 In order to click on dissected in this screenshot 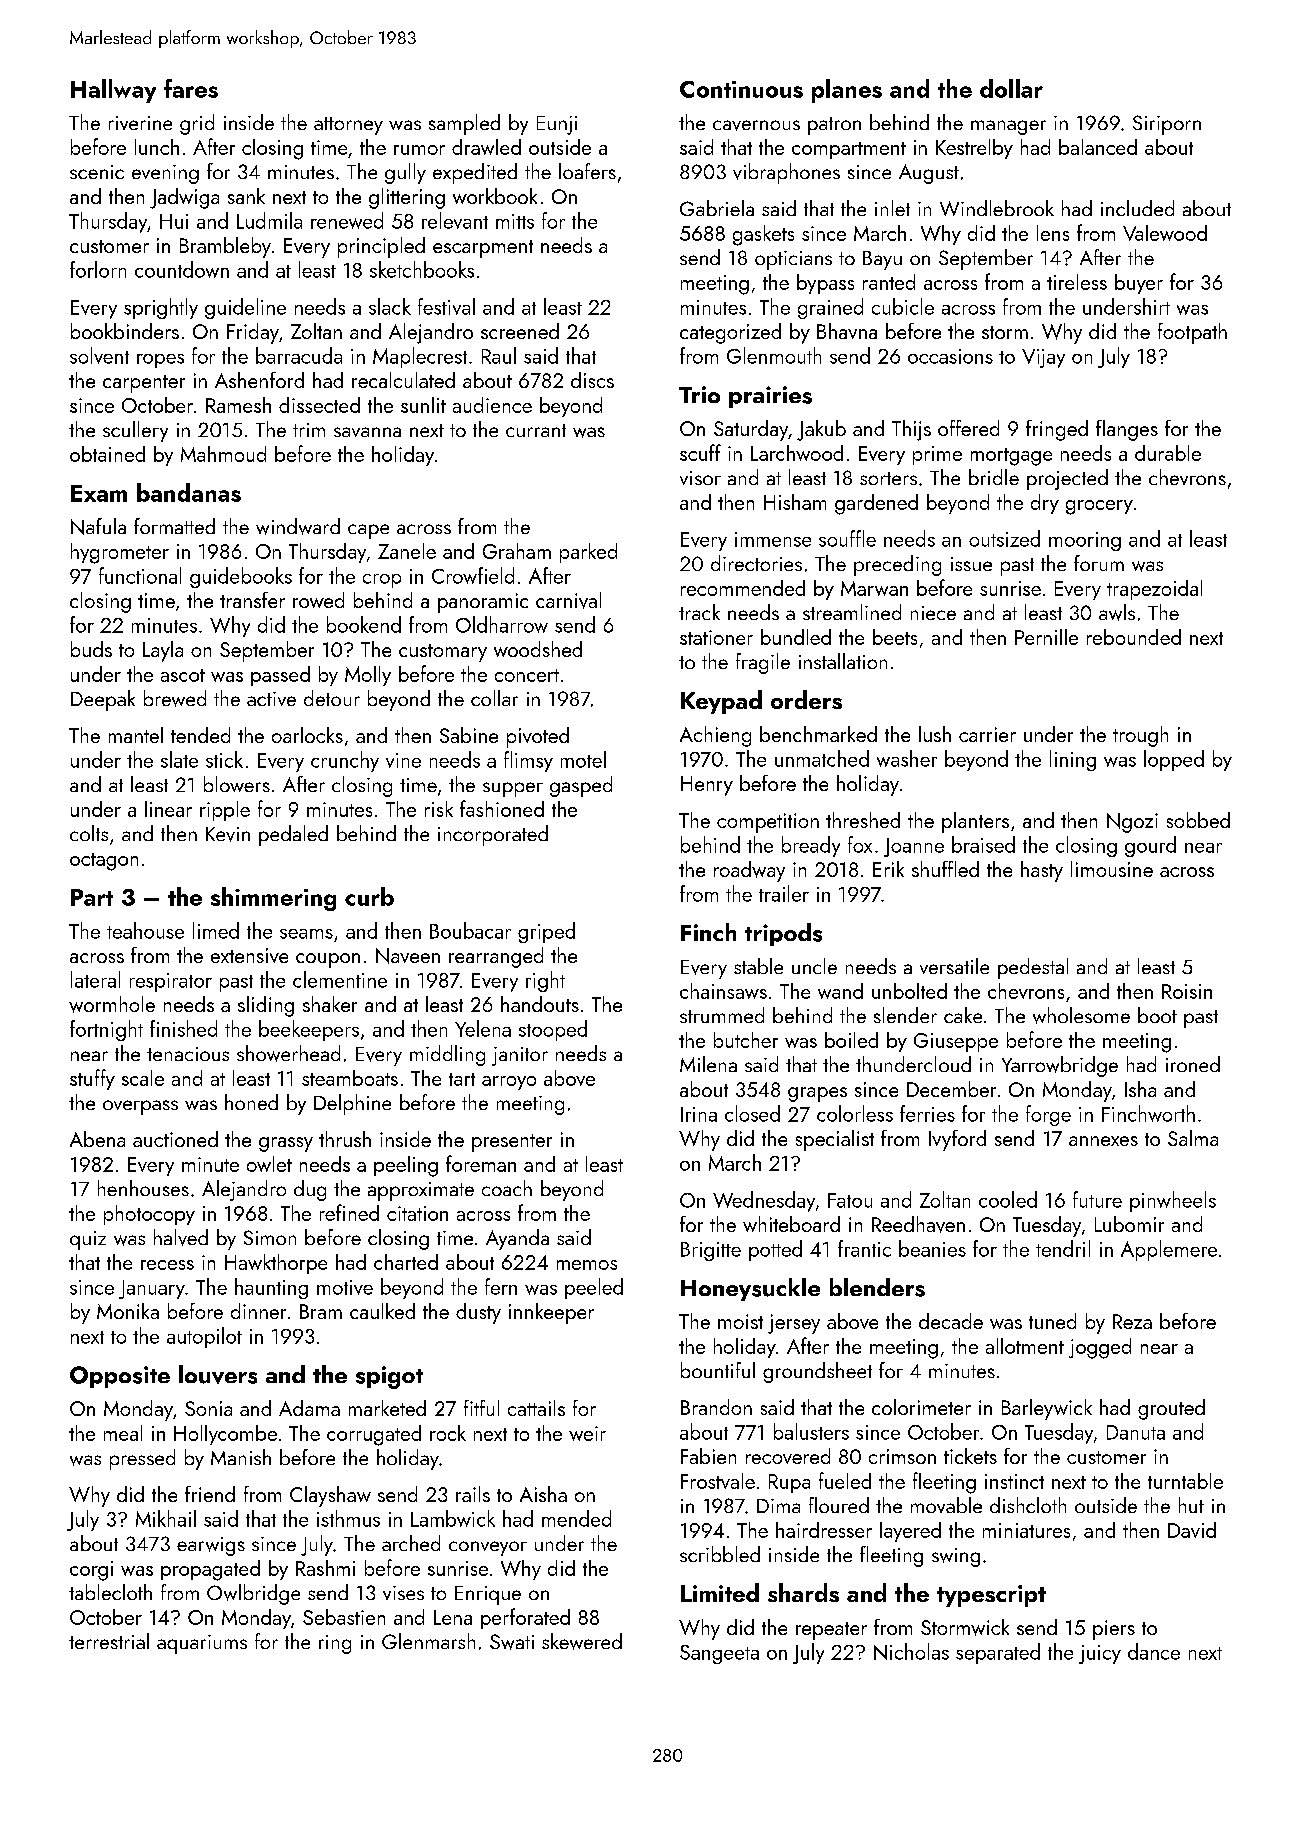, I will do `click(319, 405)`.
